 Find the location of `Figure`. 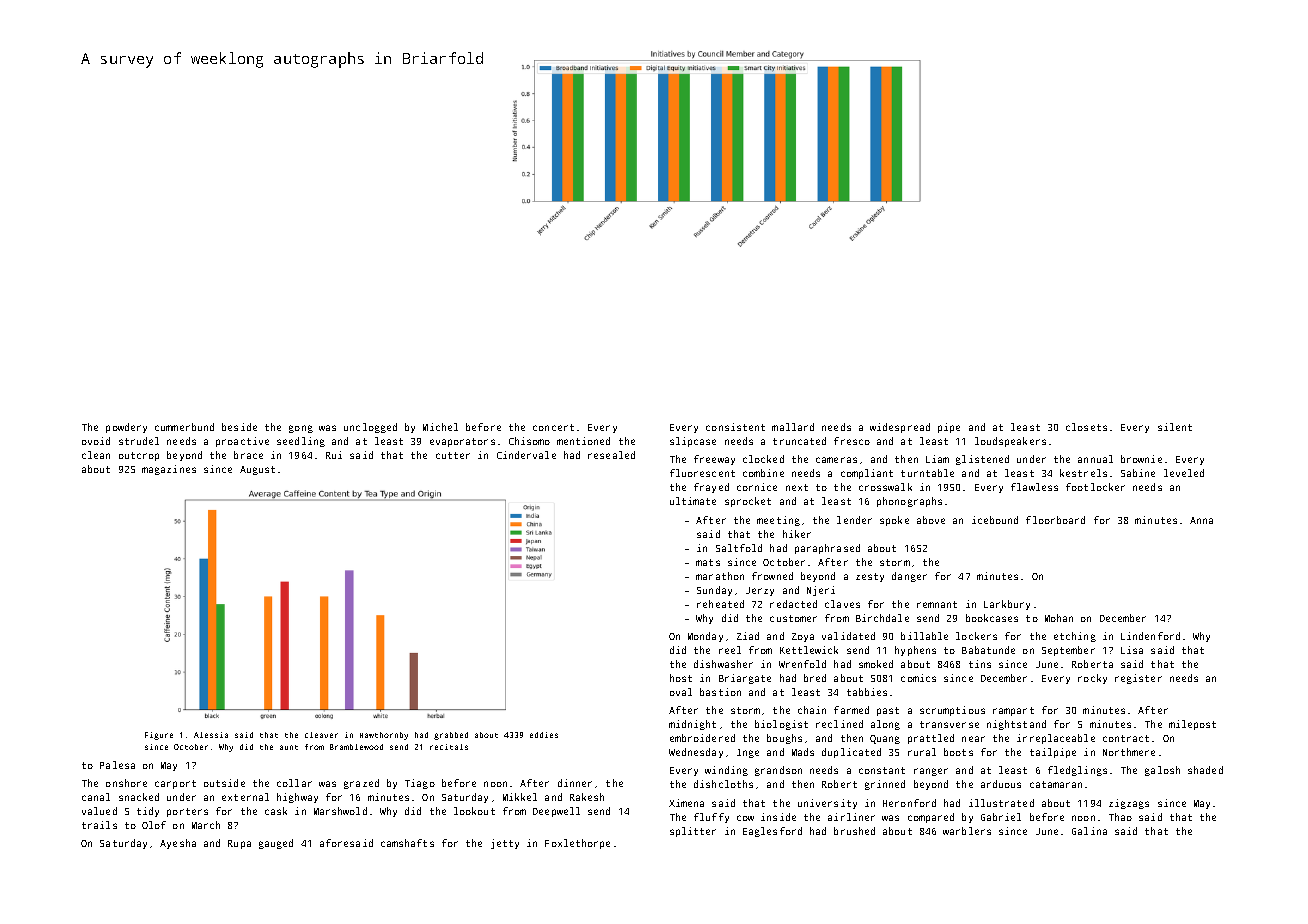

Figure is located at coordinates (159, 736).
